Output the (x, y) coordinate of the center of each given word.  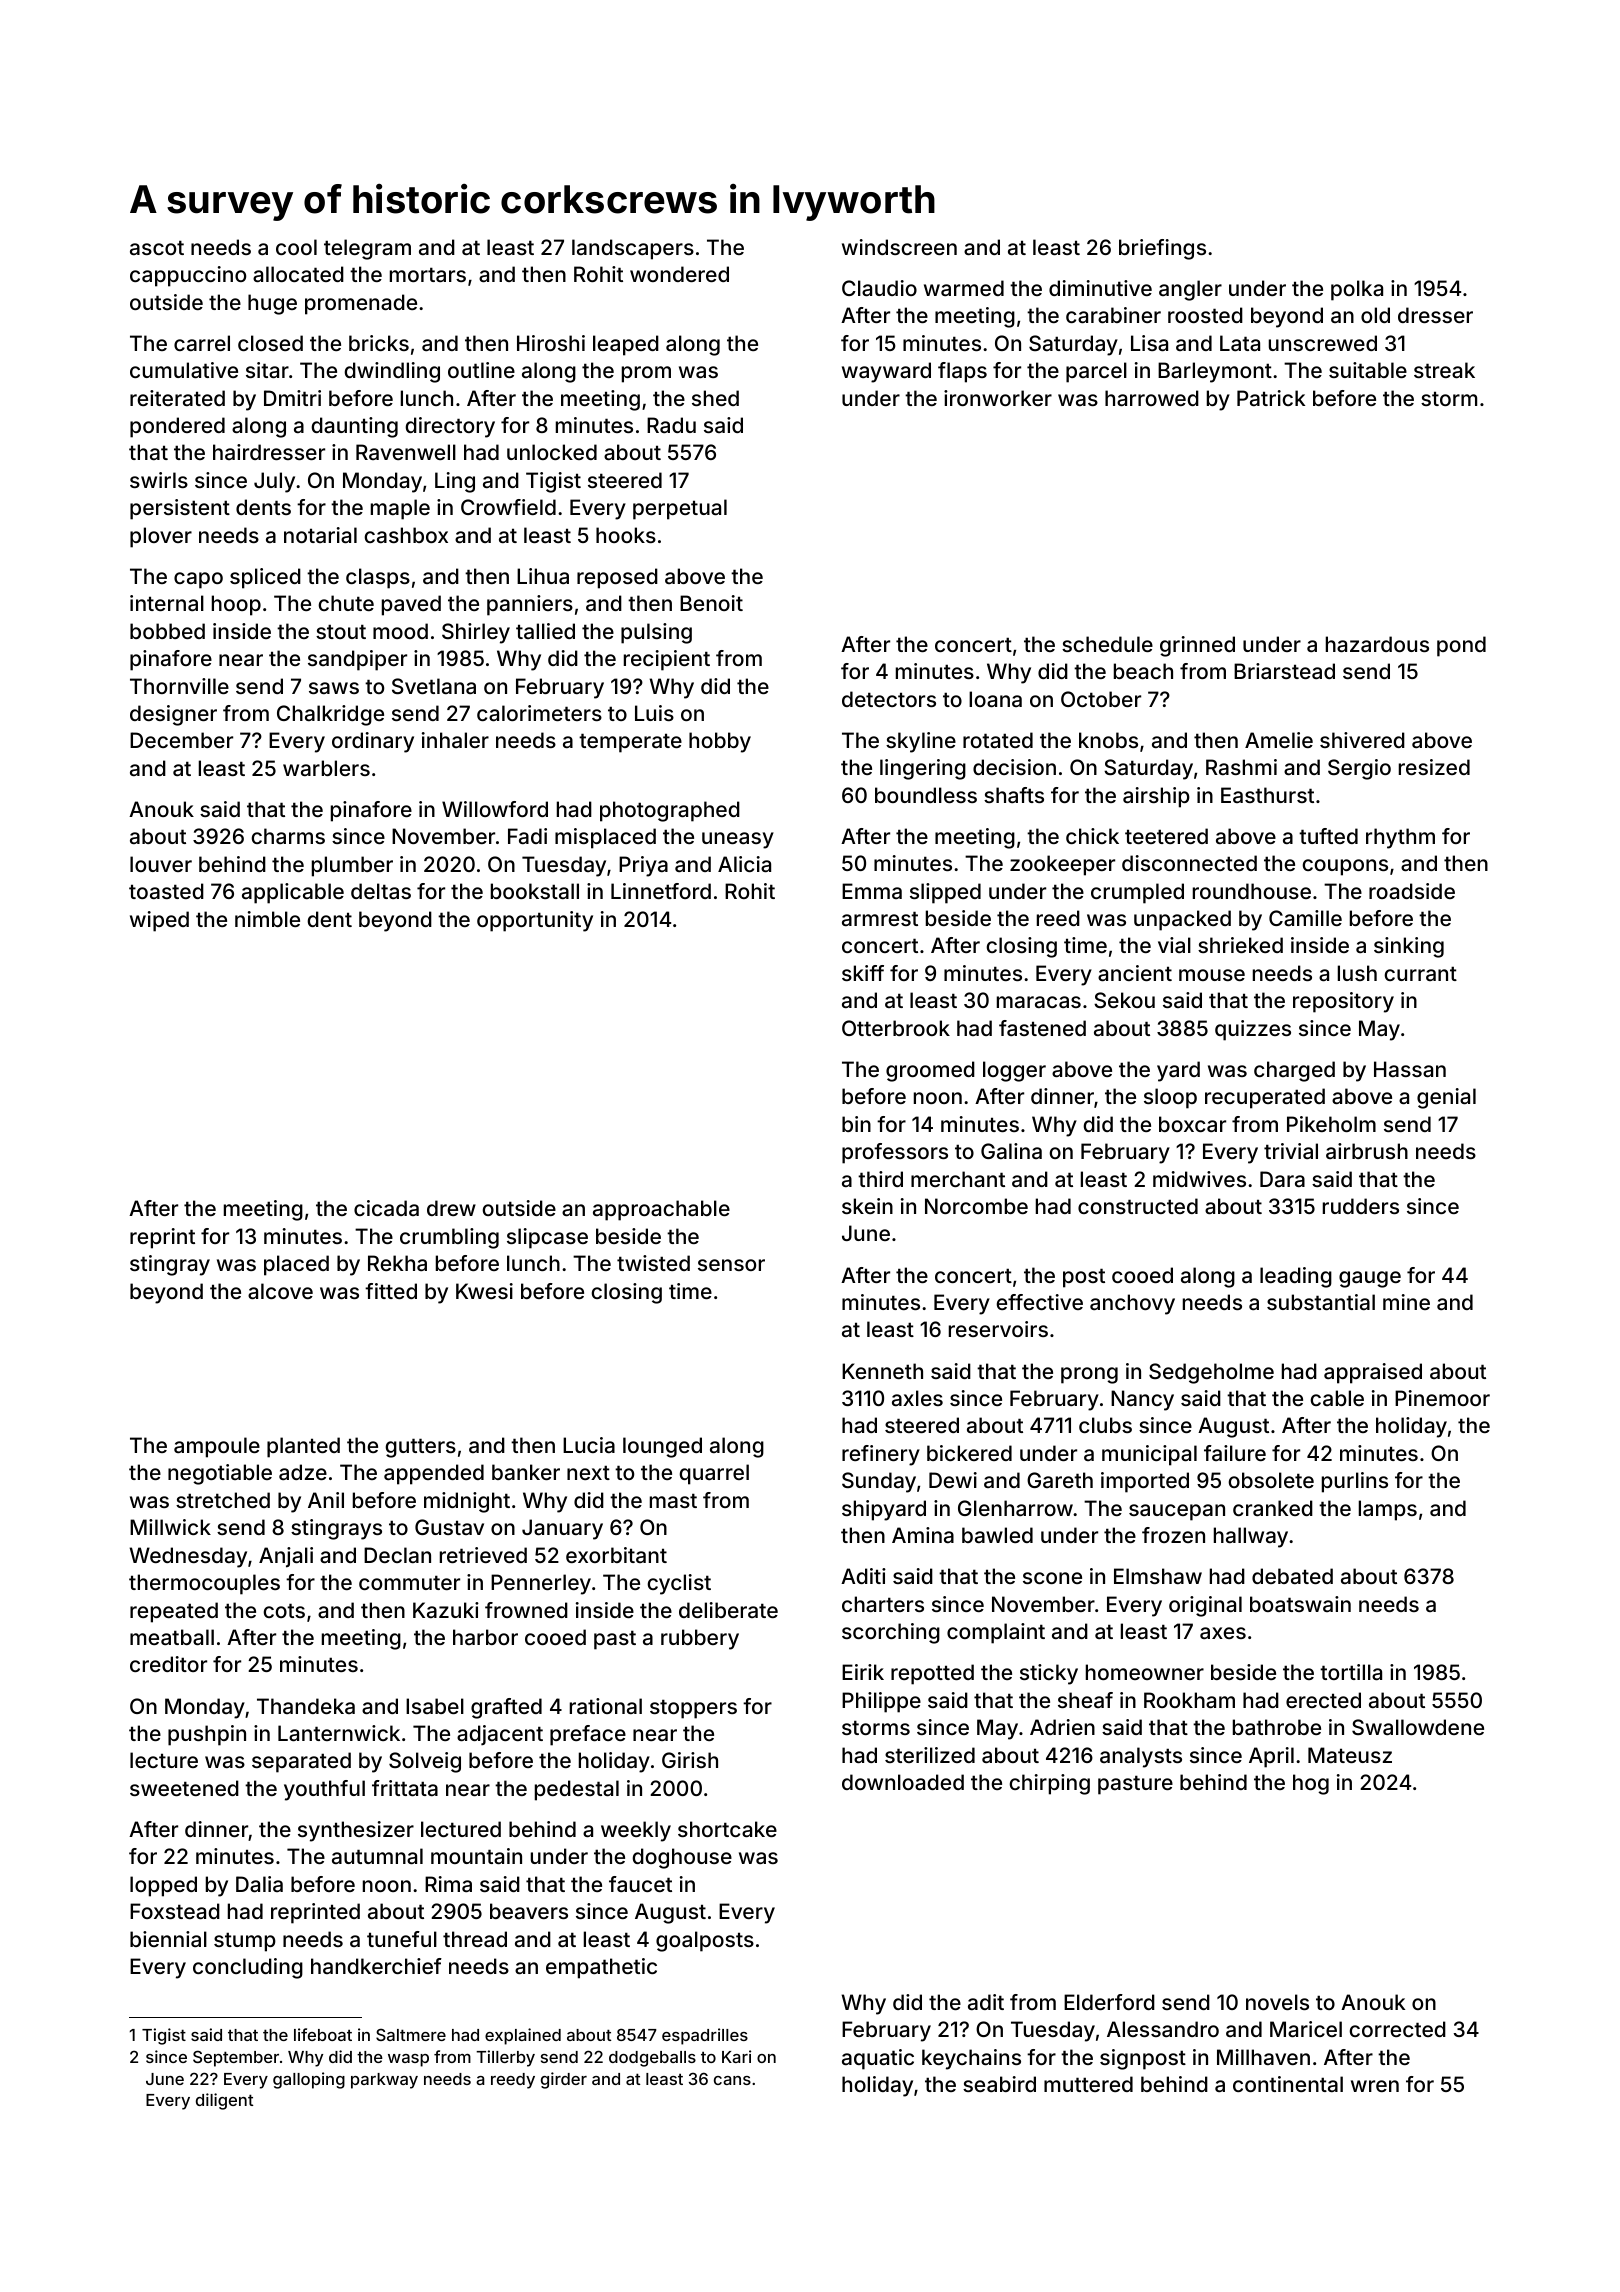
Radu (671, 425)
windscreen (899, 247)
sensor (731, 1265)
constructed (1138, 1206)
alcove (280, 1291)
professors (895, 1153)
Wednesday (188, 1557)
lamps (1388, 1510)
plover (161, 537)
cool (296, 247)
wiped (159, 921)
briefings (1162, 249)
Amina (923, 1535)
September (236, 2058)
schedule (1107, 644)
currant (1420, 973)
